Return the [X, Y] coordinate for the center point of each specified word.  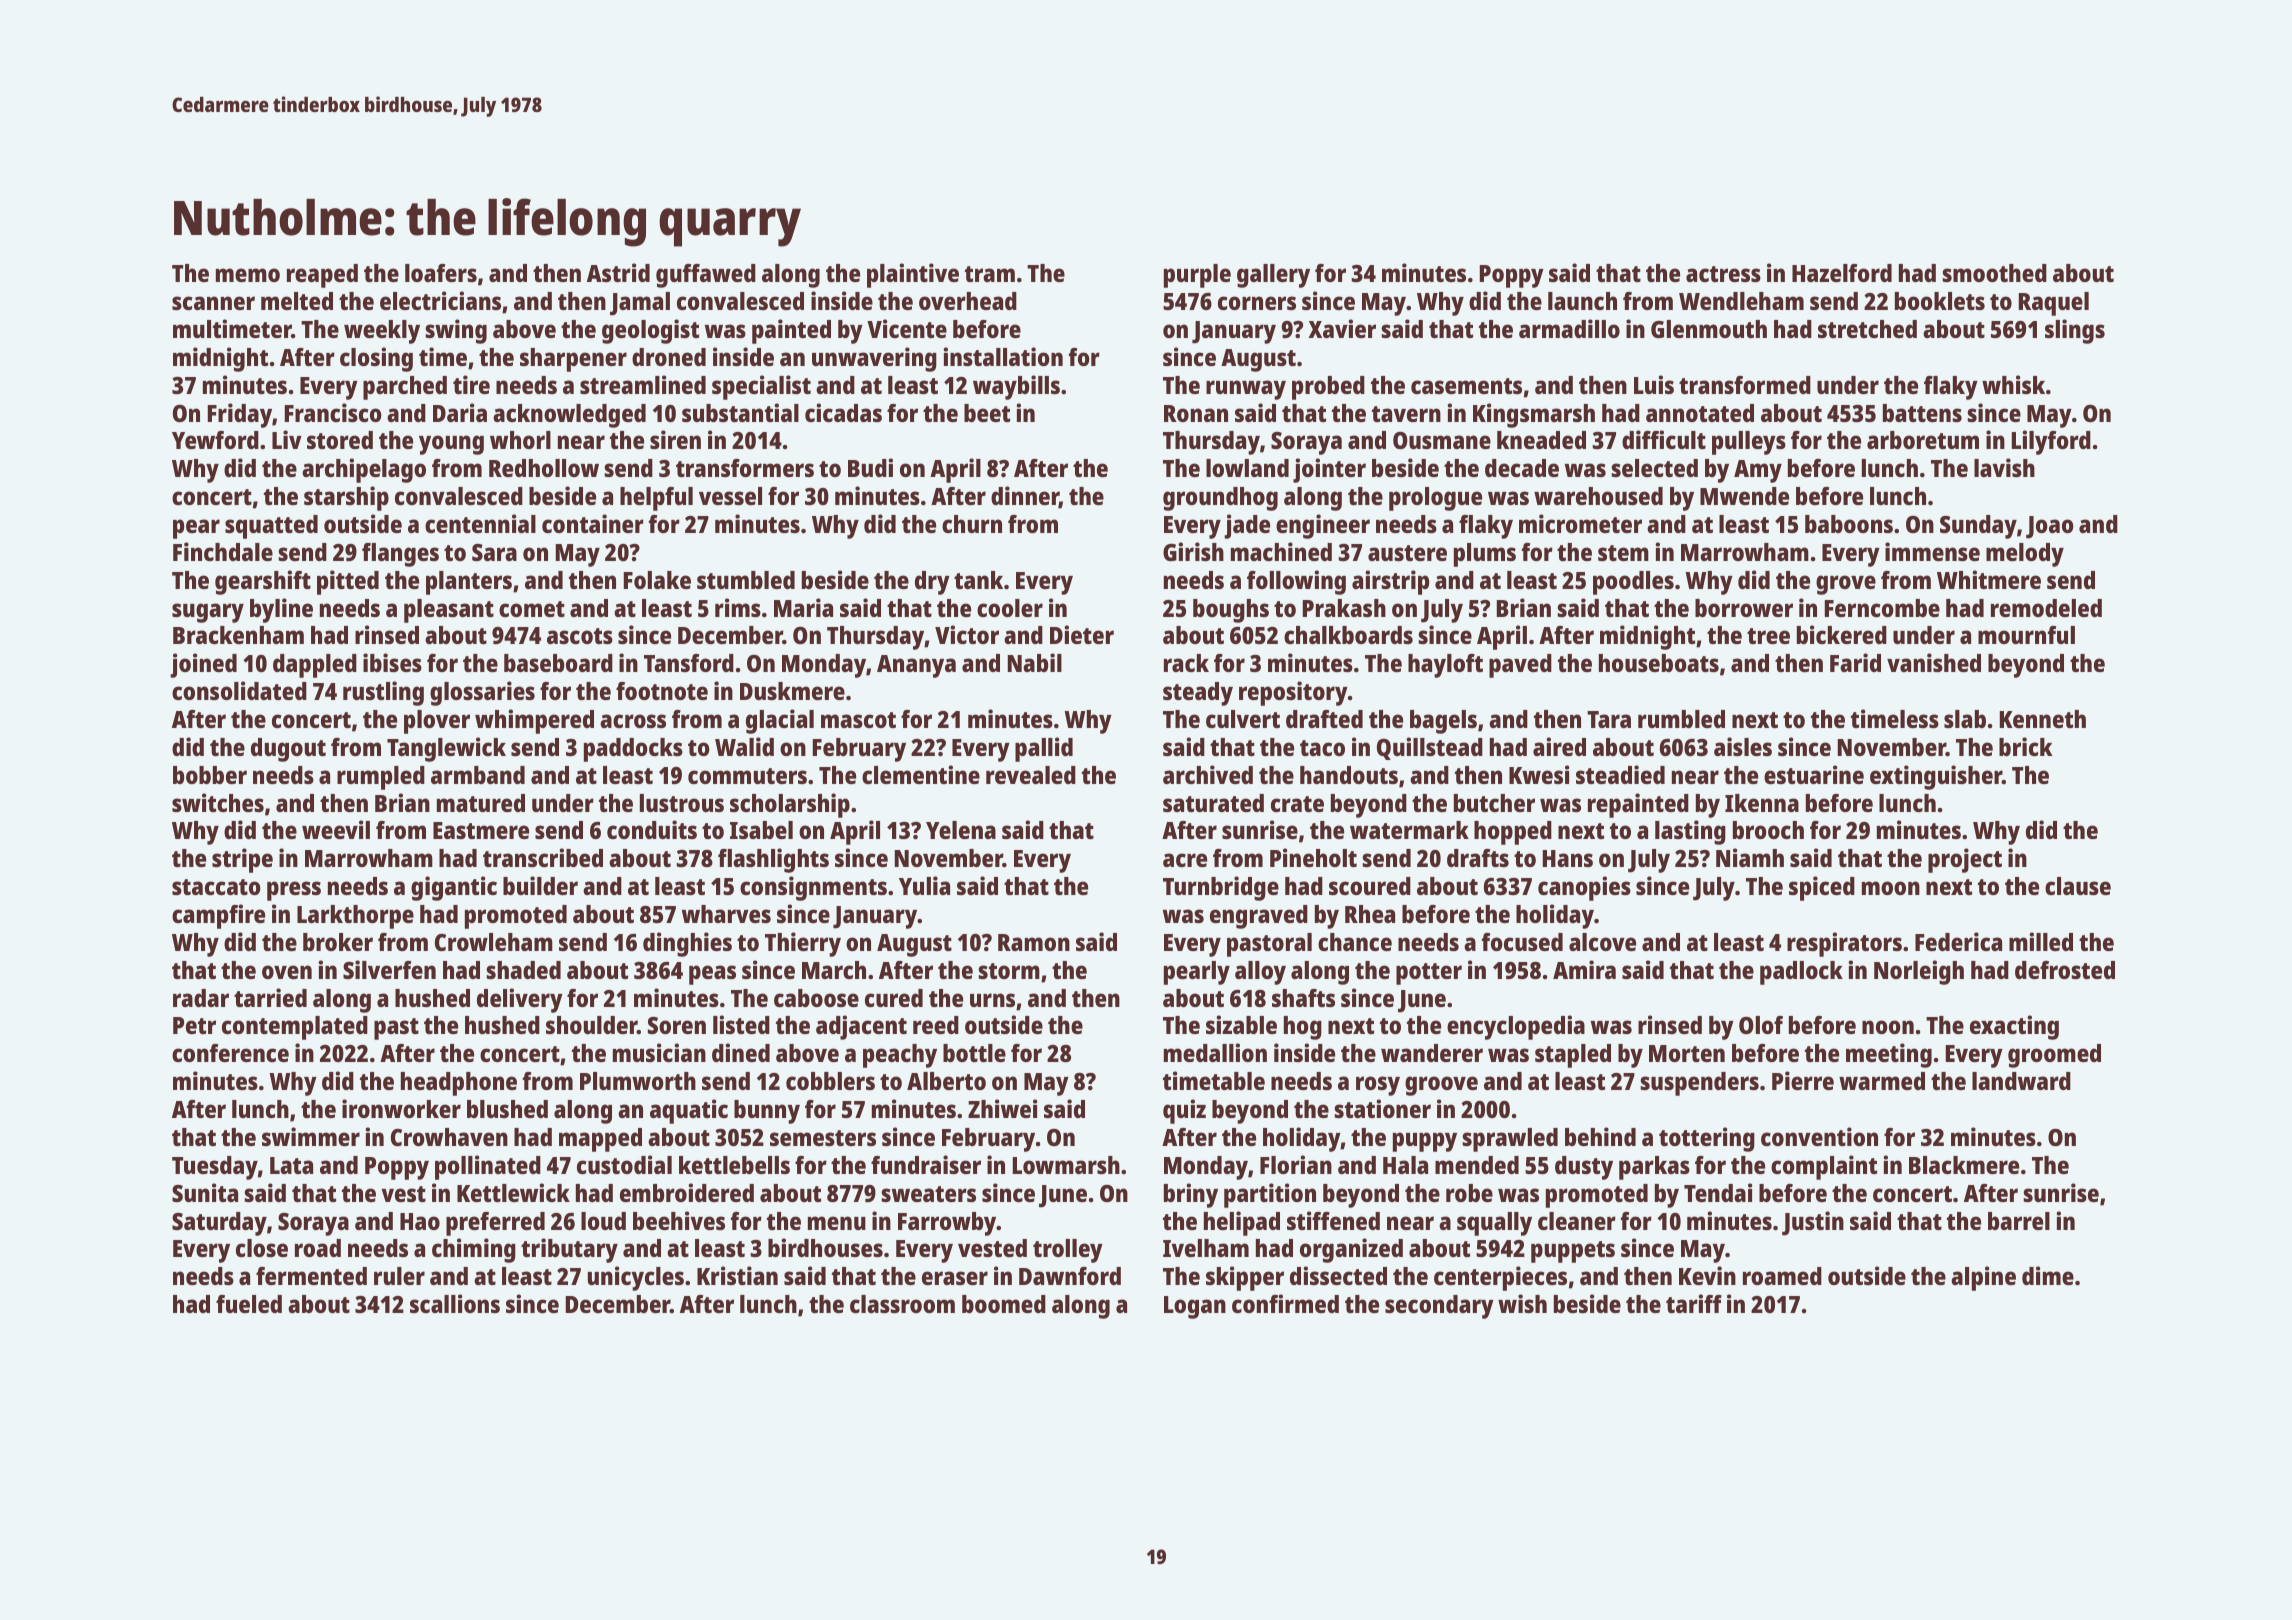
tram [990, 274]
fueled [249, 1304]
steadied [1620, 774]
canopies [1584, 888]
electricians [440, 300]
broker [338, 942]
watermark [1409, 830]
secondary [1439, 1307]
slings [2075, 331]
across [633, 721]
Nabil [1035, 662]
